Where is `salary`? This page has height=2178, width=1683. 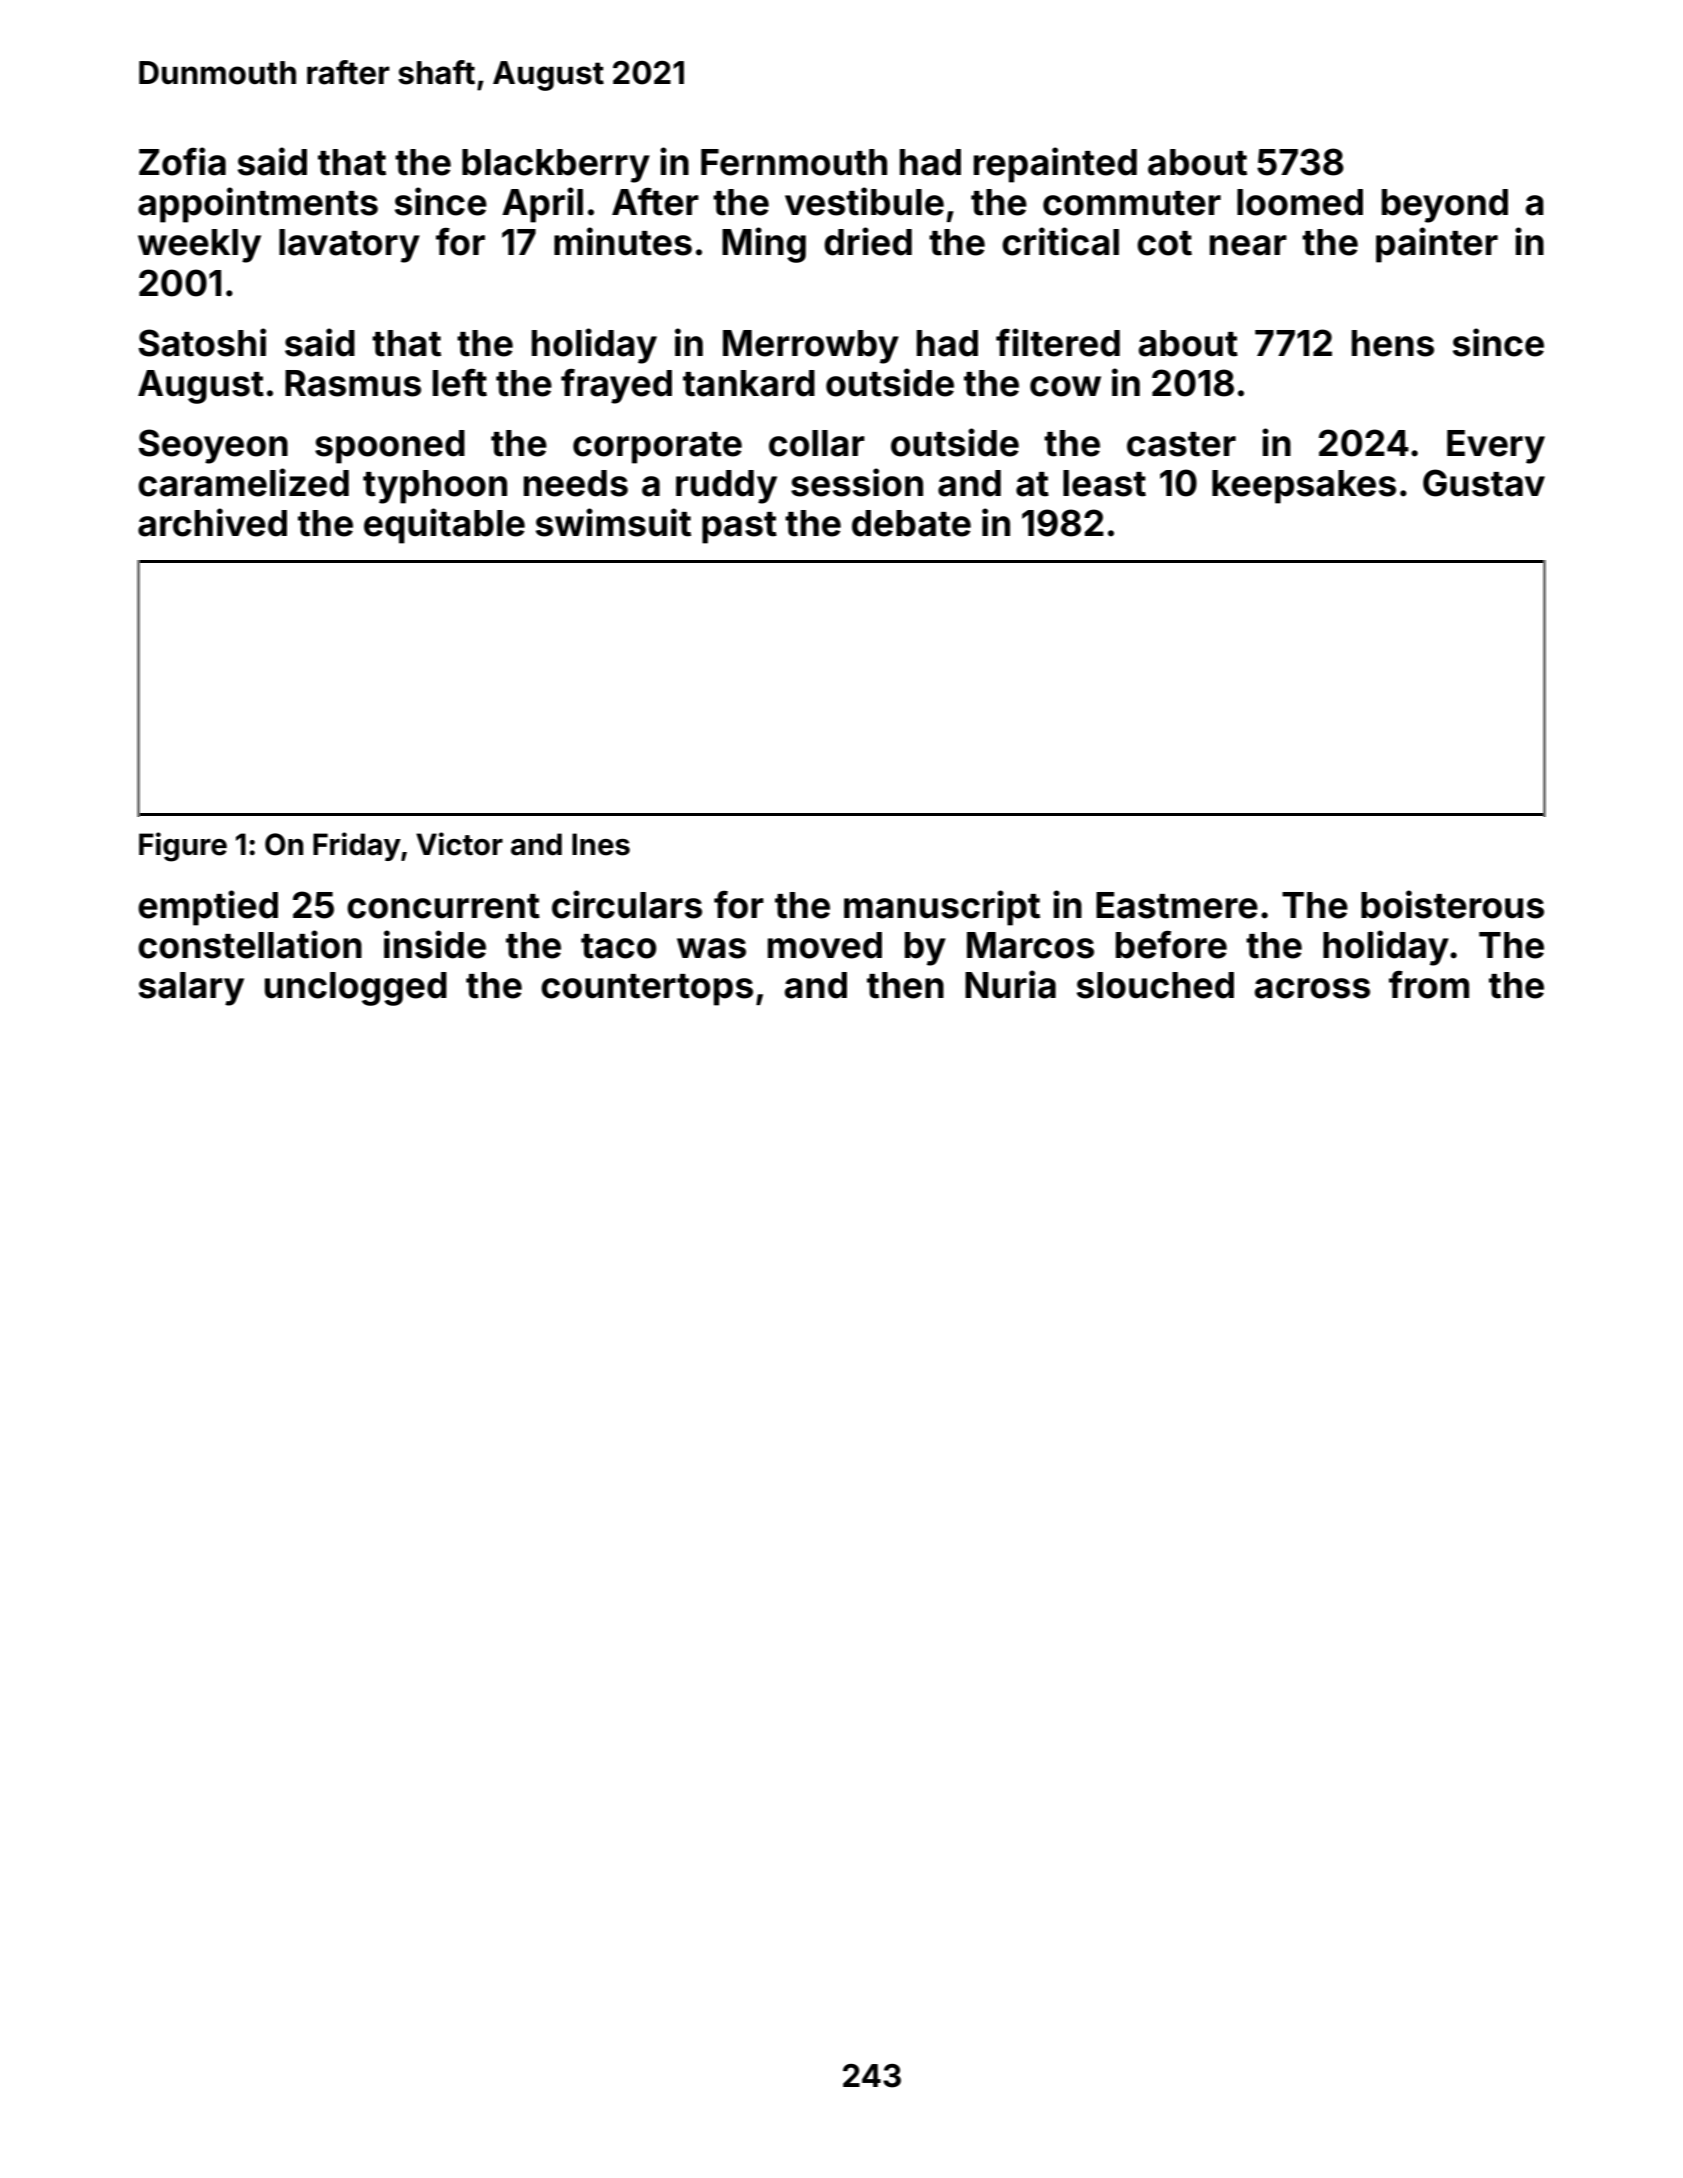 salary is located at coordinates (191, 989).
